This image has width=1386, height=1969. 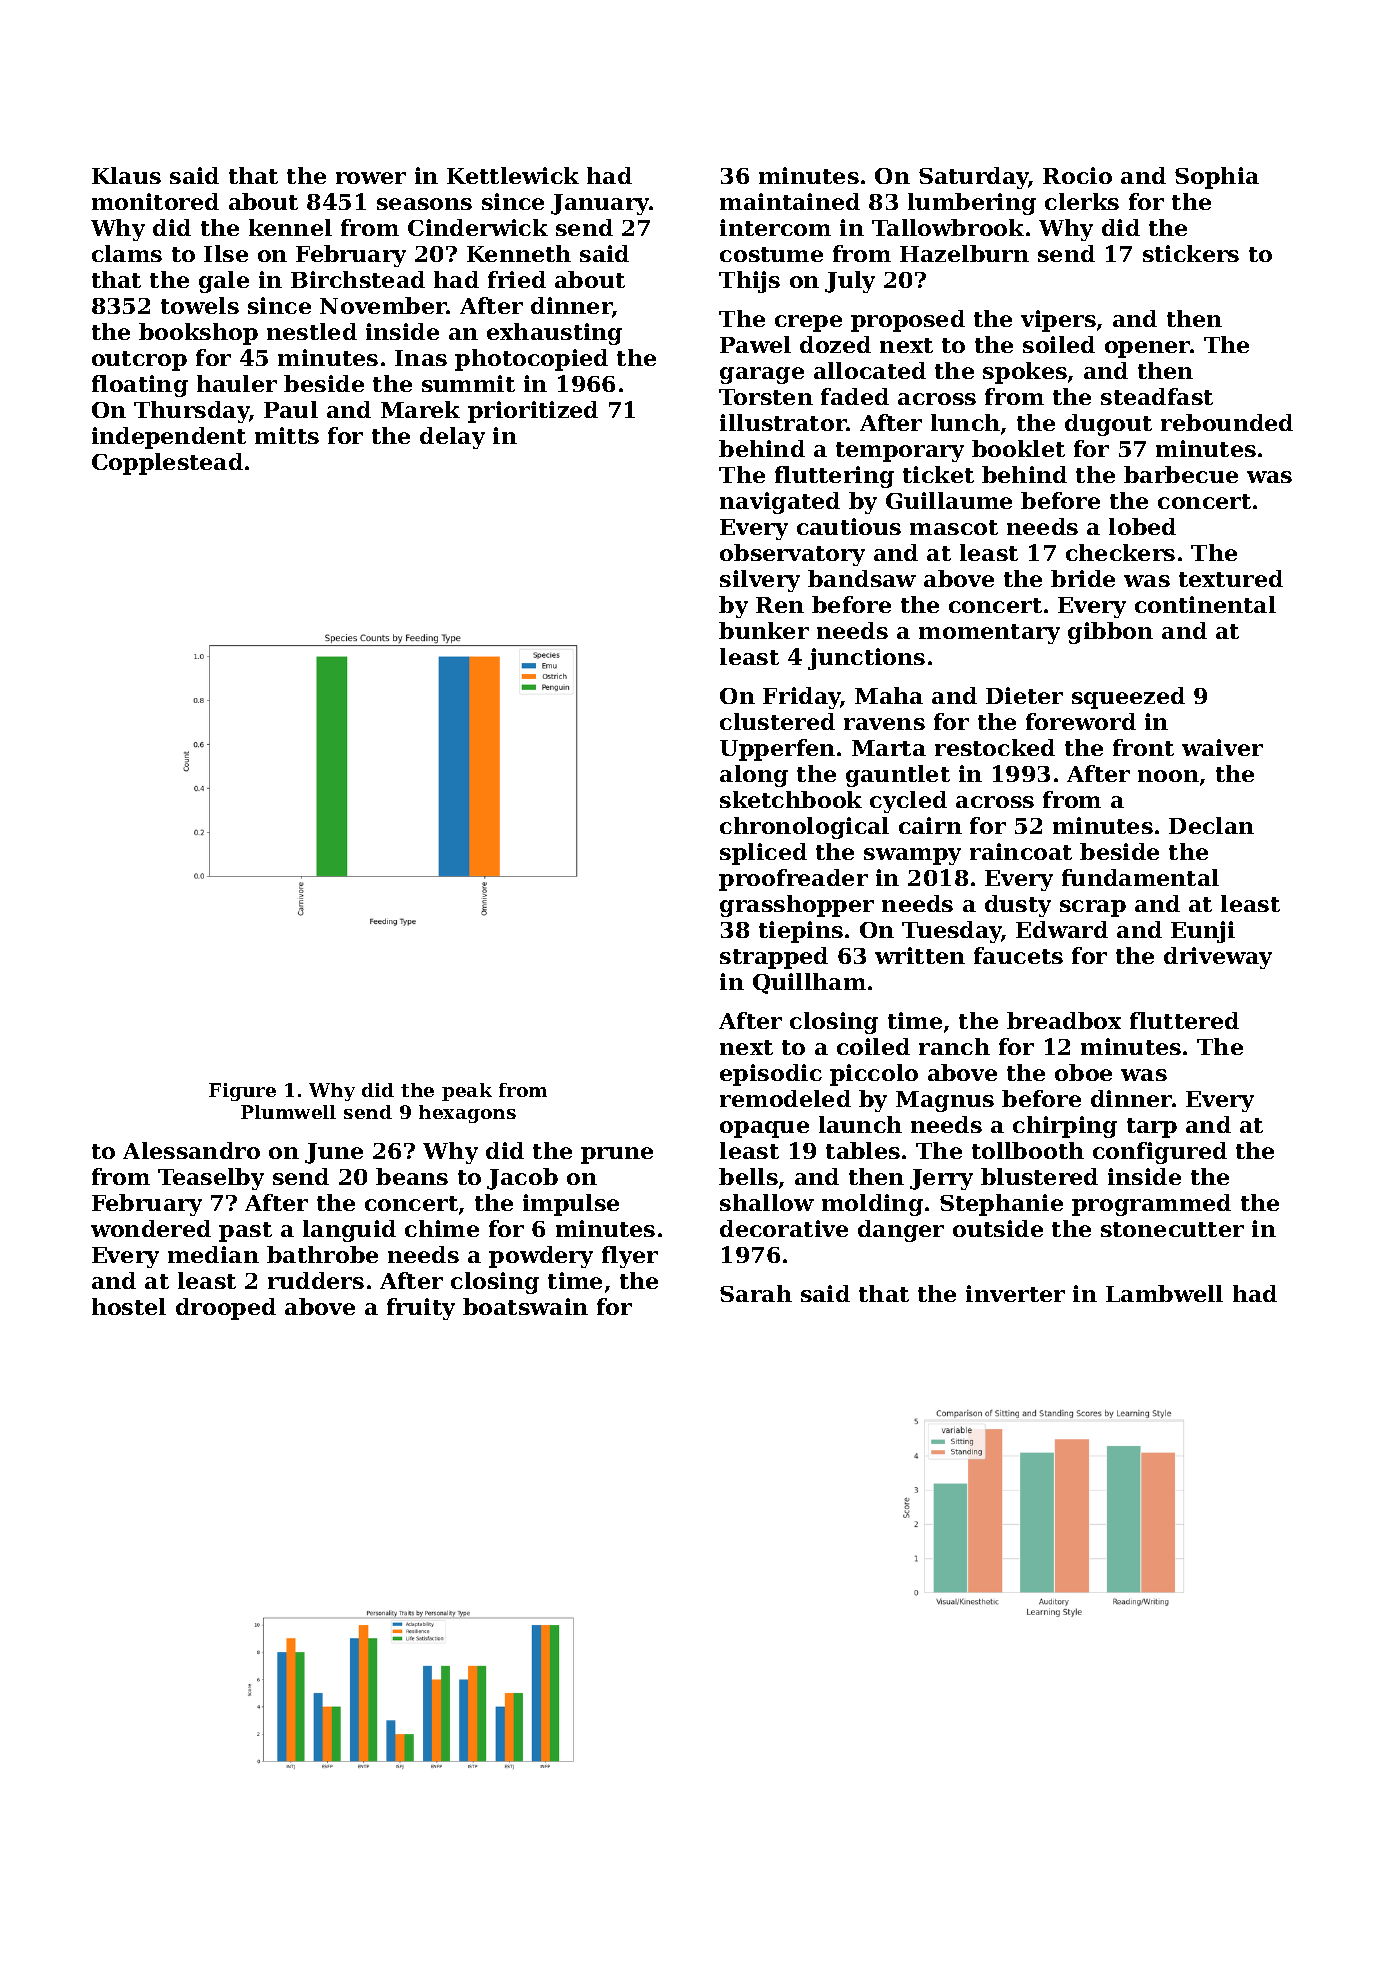 I want to click on maintained, so click(x=790, y=201).
